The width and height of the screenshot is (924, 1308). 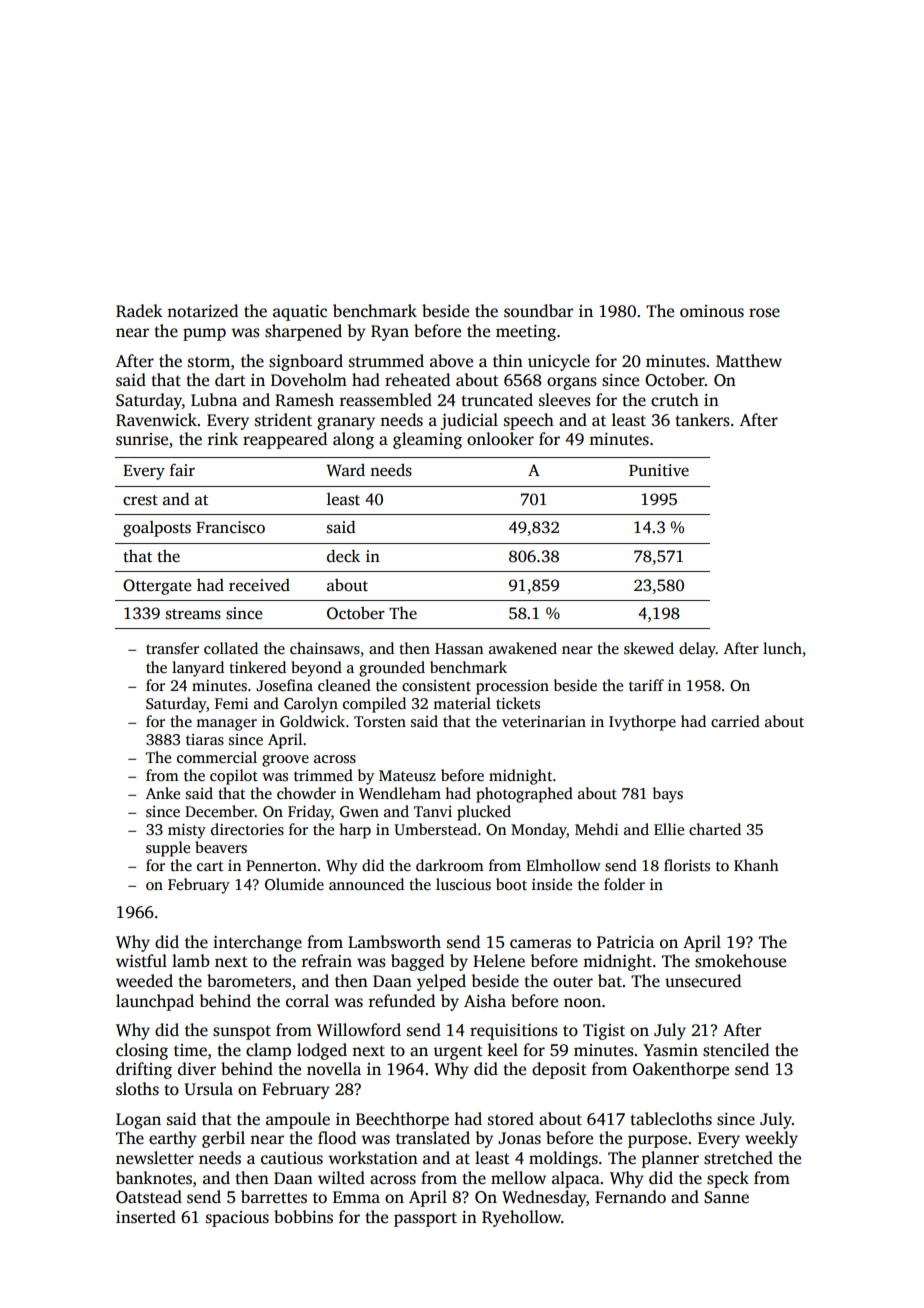 I want to click on rose, so click(x=764, y=313).
